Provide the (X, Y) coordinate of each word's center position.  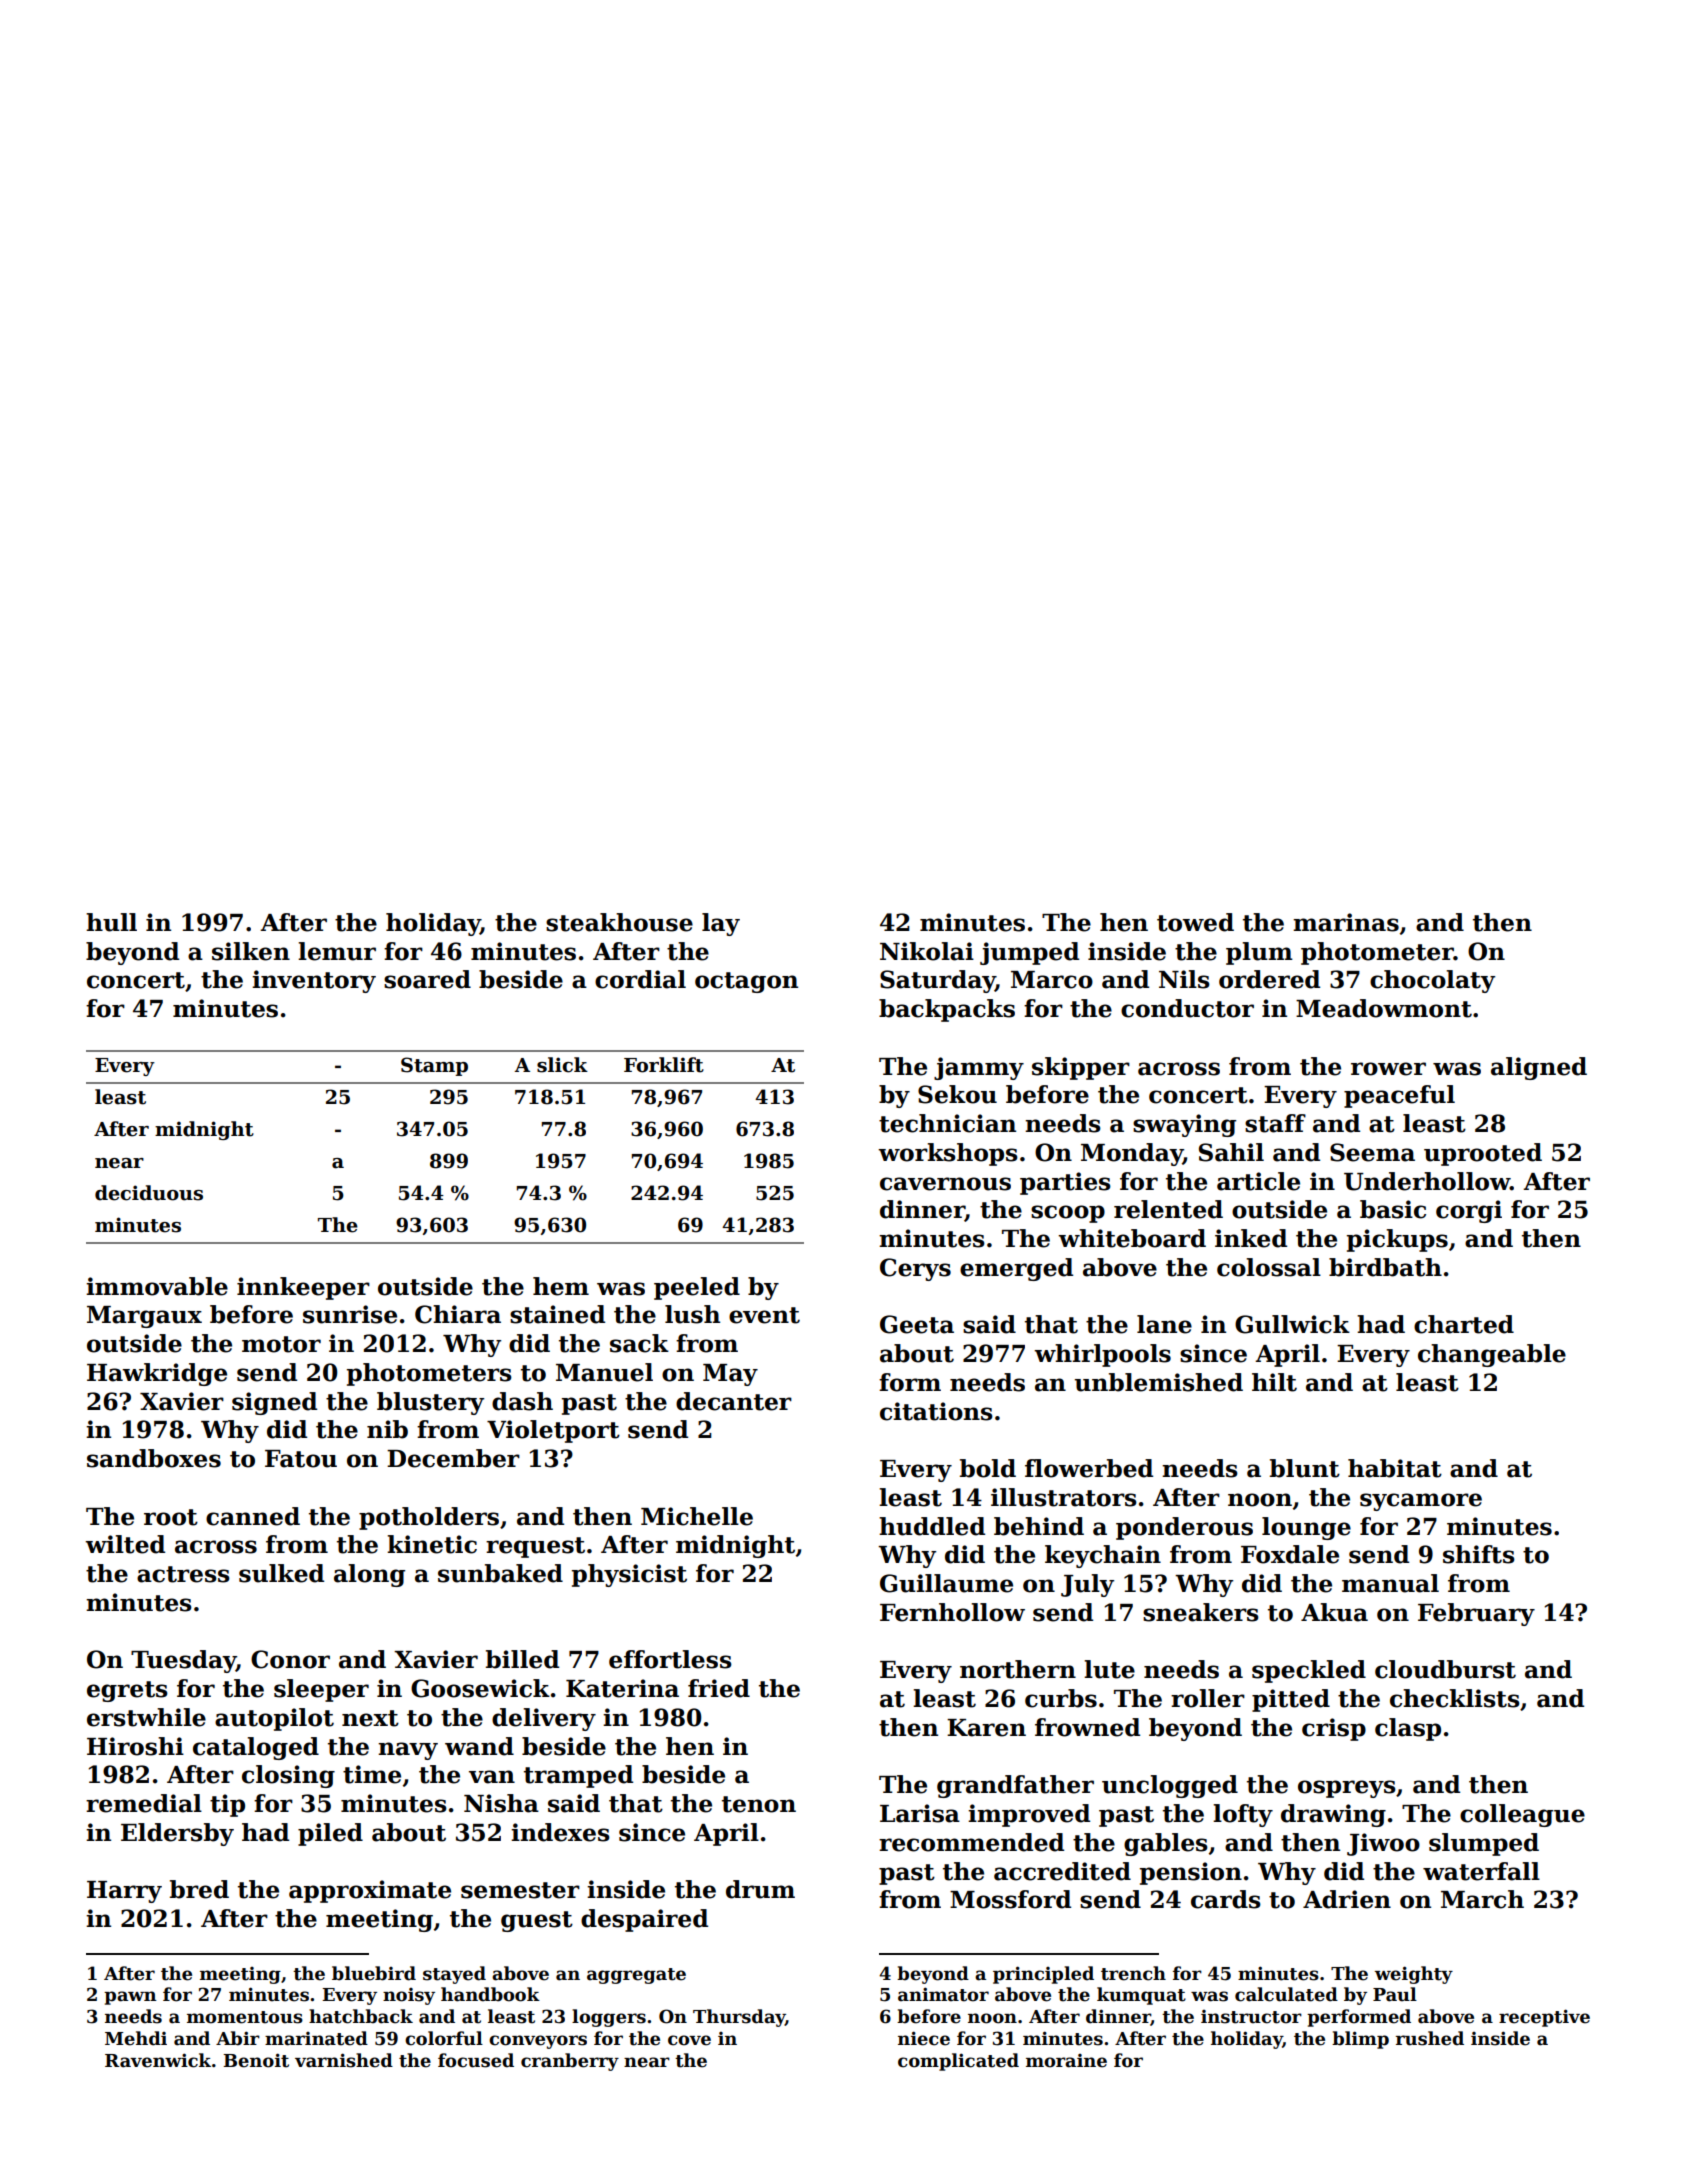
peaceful (1399, 1096)
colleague (1522, 1815)
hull (111, 922)
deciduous (149, 1193)
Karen (986, 1728)
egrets (127, 1691)
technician (947, 1123)
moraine (1066, 2061)
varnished (344, 2060)
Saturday (938, 981)
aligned (1539, 1068)
